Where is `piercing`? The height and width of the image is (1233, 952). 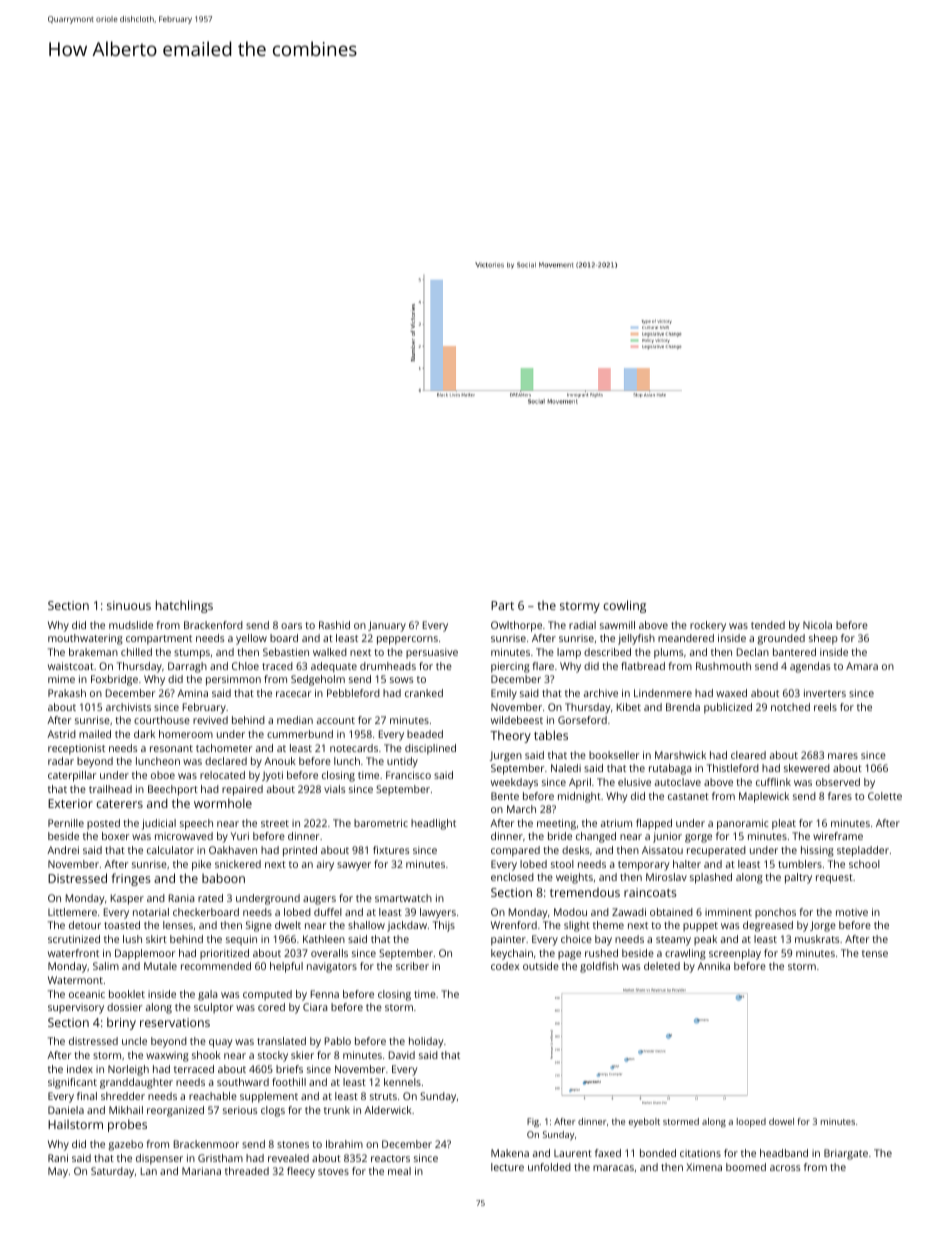 piercing is located at coordinates (510, 667).
